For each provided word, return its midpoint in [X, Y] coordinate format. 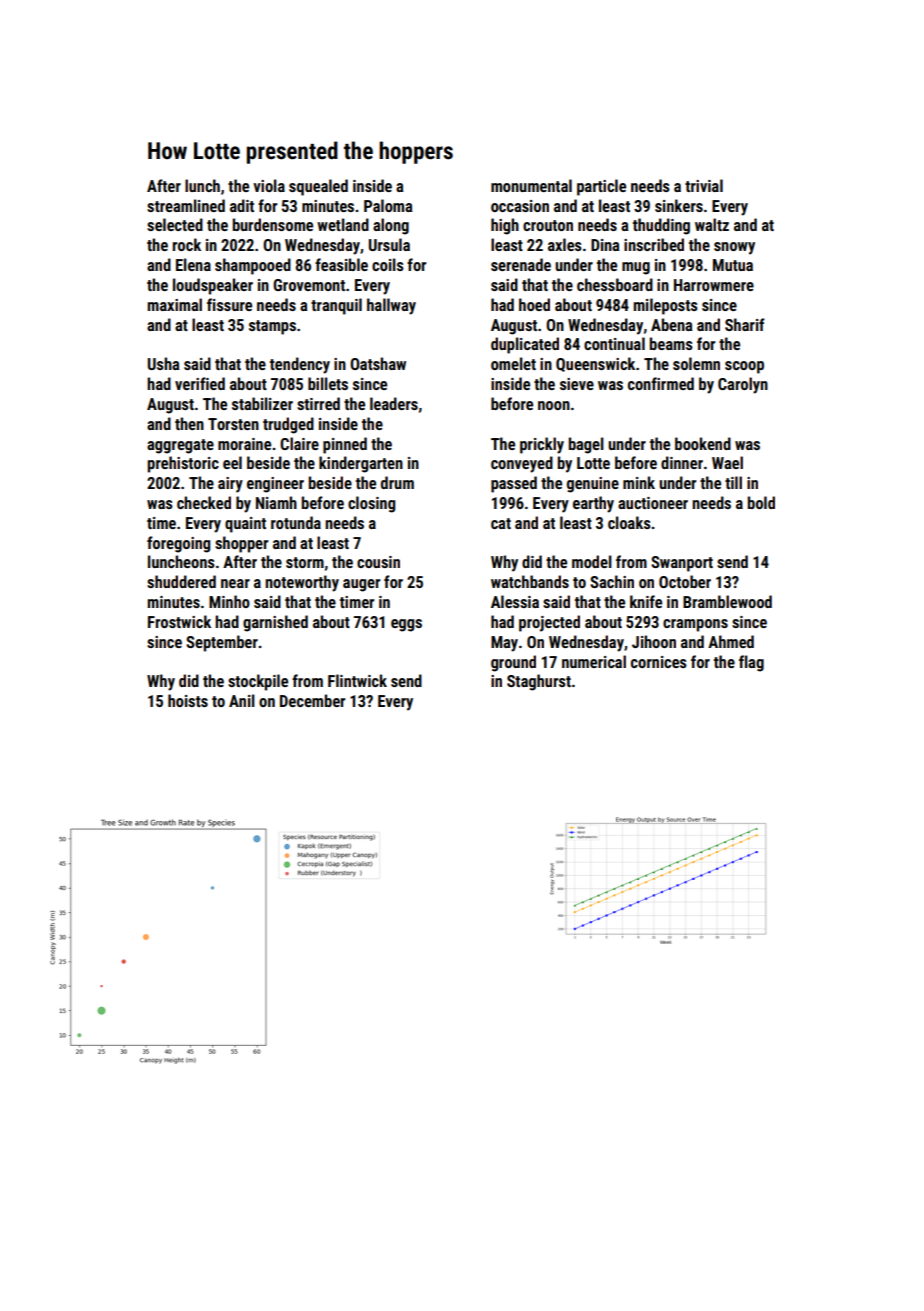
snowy [734, 248]
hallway [391, 306]
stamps [272, 327]
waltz [712, 224]
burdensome [273, 224]
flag [751, 663]
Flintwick [357, 680]
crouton [548, 225]
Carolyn [743, 385]
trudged [288, 425]
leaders [394, 403]
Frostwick [179, 621]
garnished [275, 623]
